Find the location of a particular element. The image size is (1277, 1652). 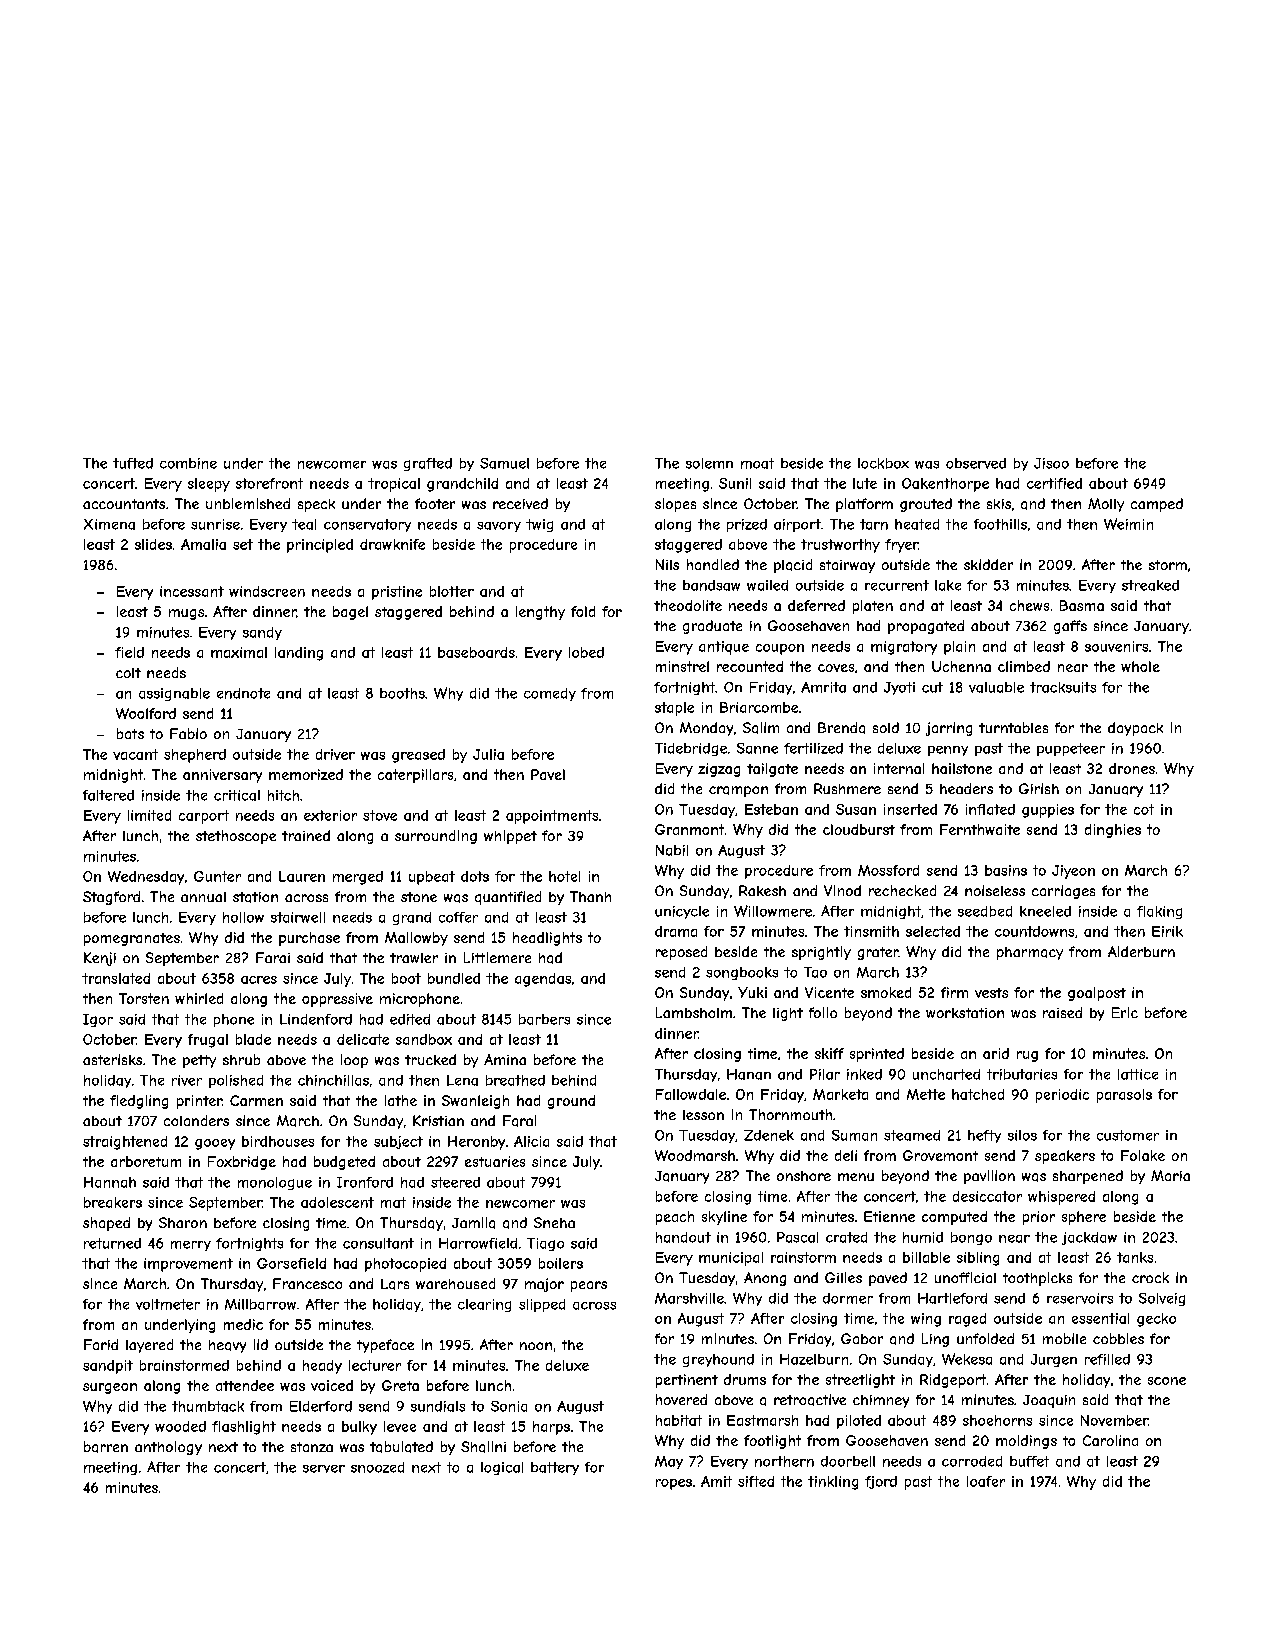

Solveig is located at coordinates (1162, 1299).
